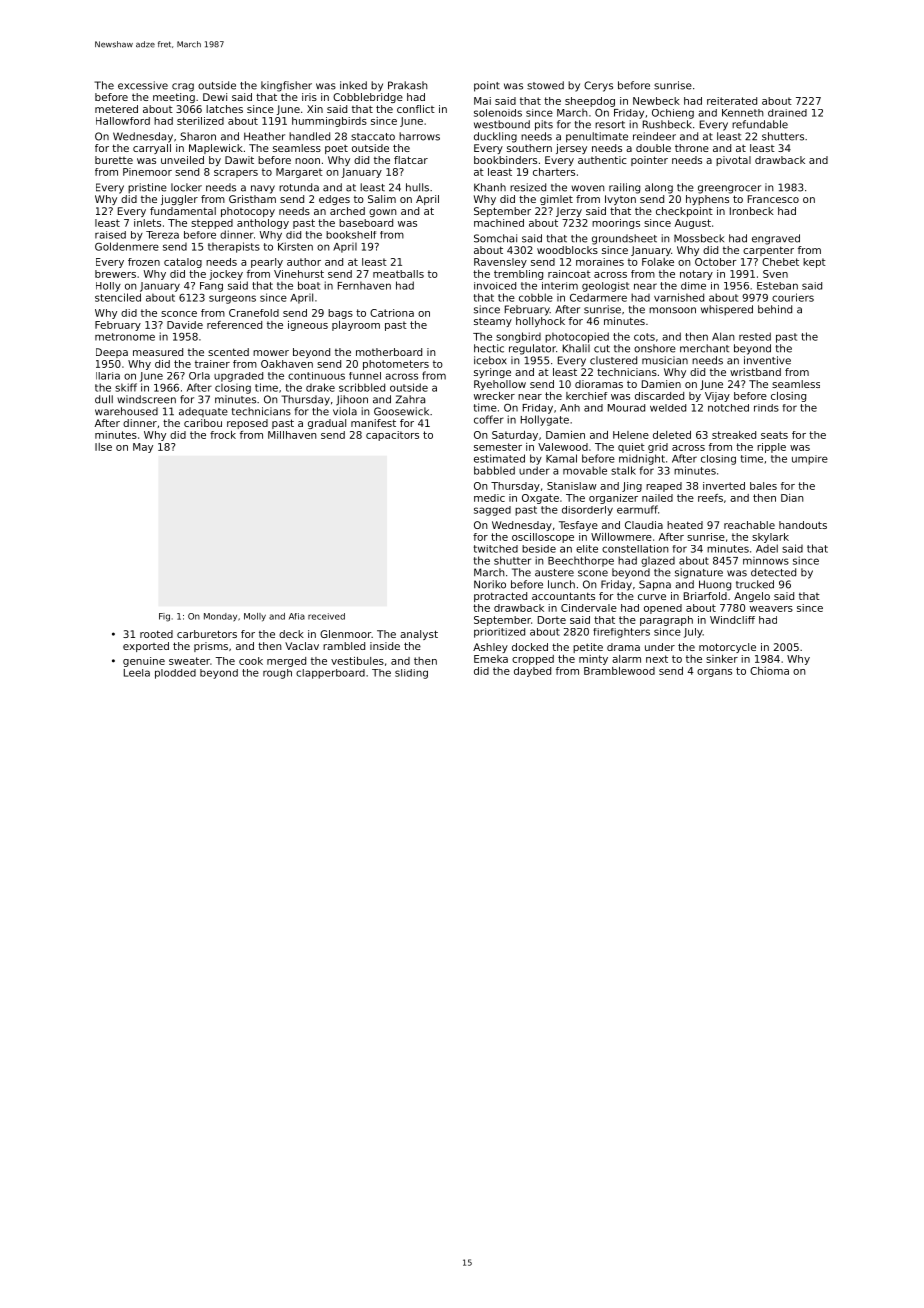 This image has width=924, height=1308. What do you see at coordinates (411, 674) in the image?
I see `sliding` at bounding box center [411, 674].
